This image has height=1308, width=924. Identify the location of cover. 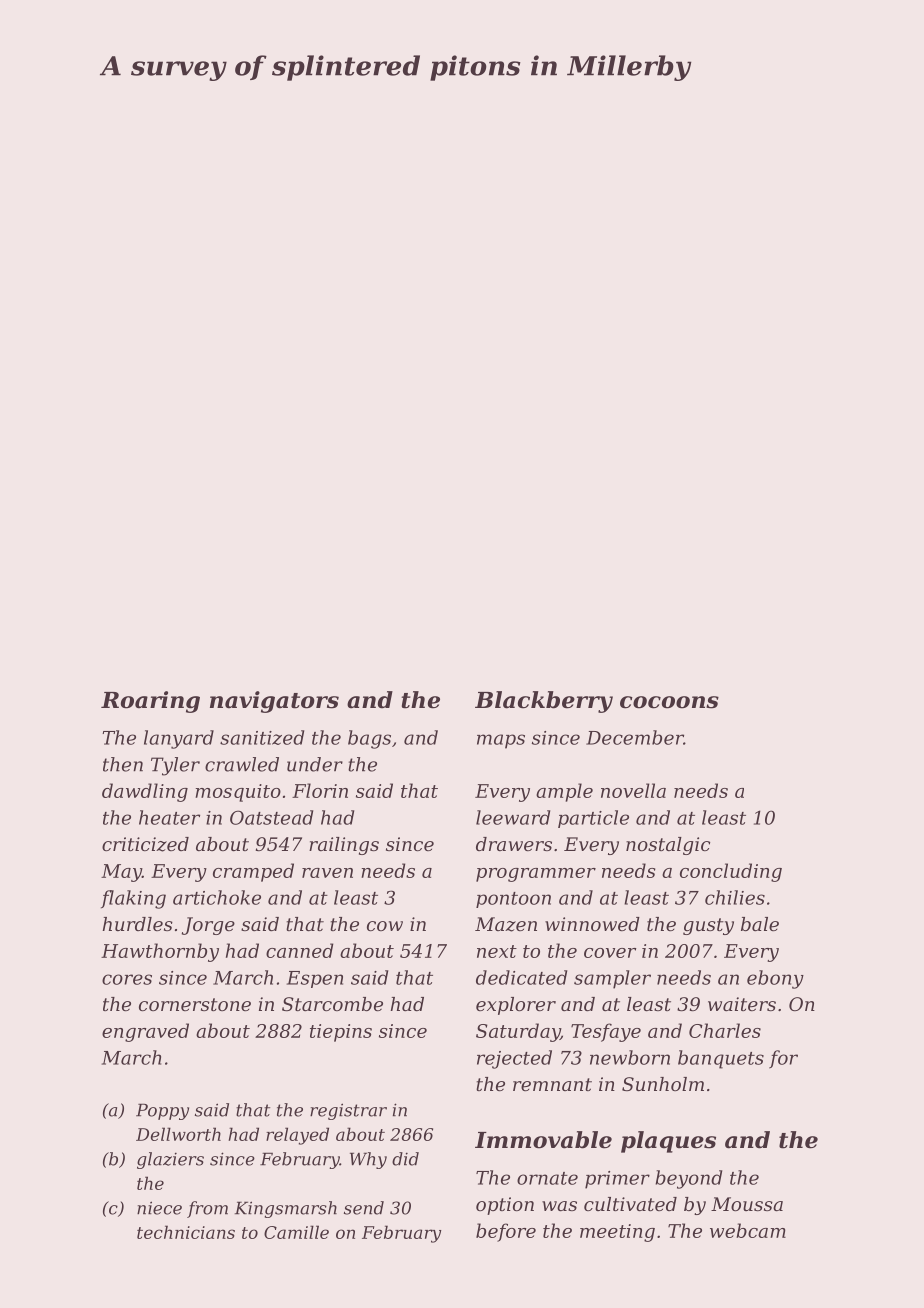
(610, 953).
